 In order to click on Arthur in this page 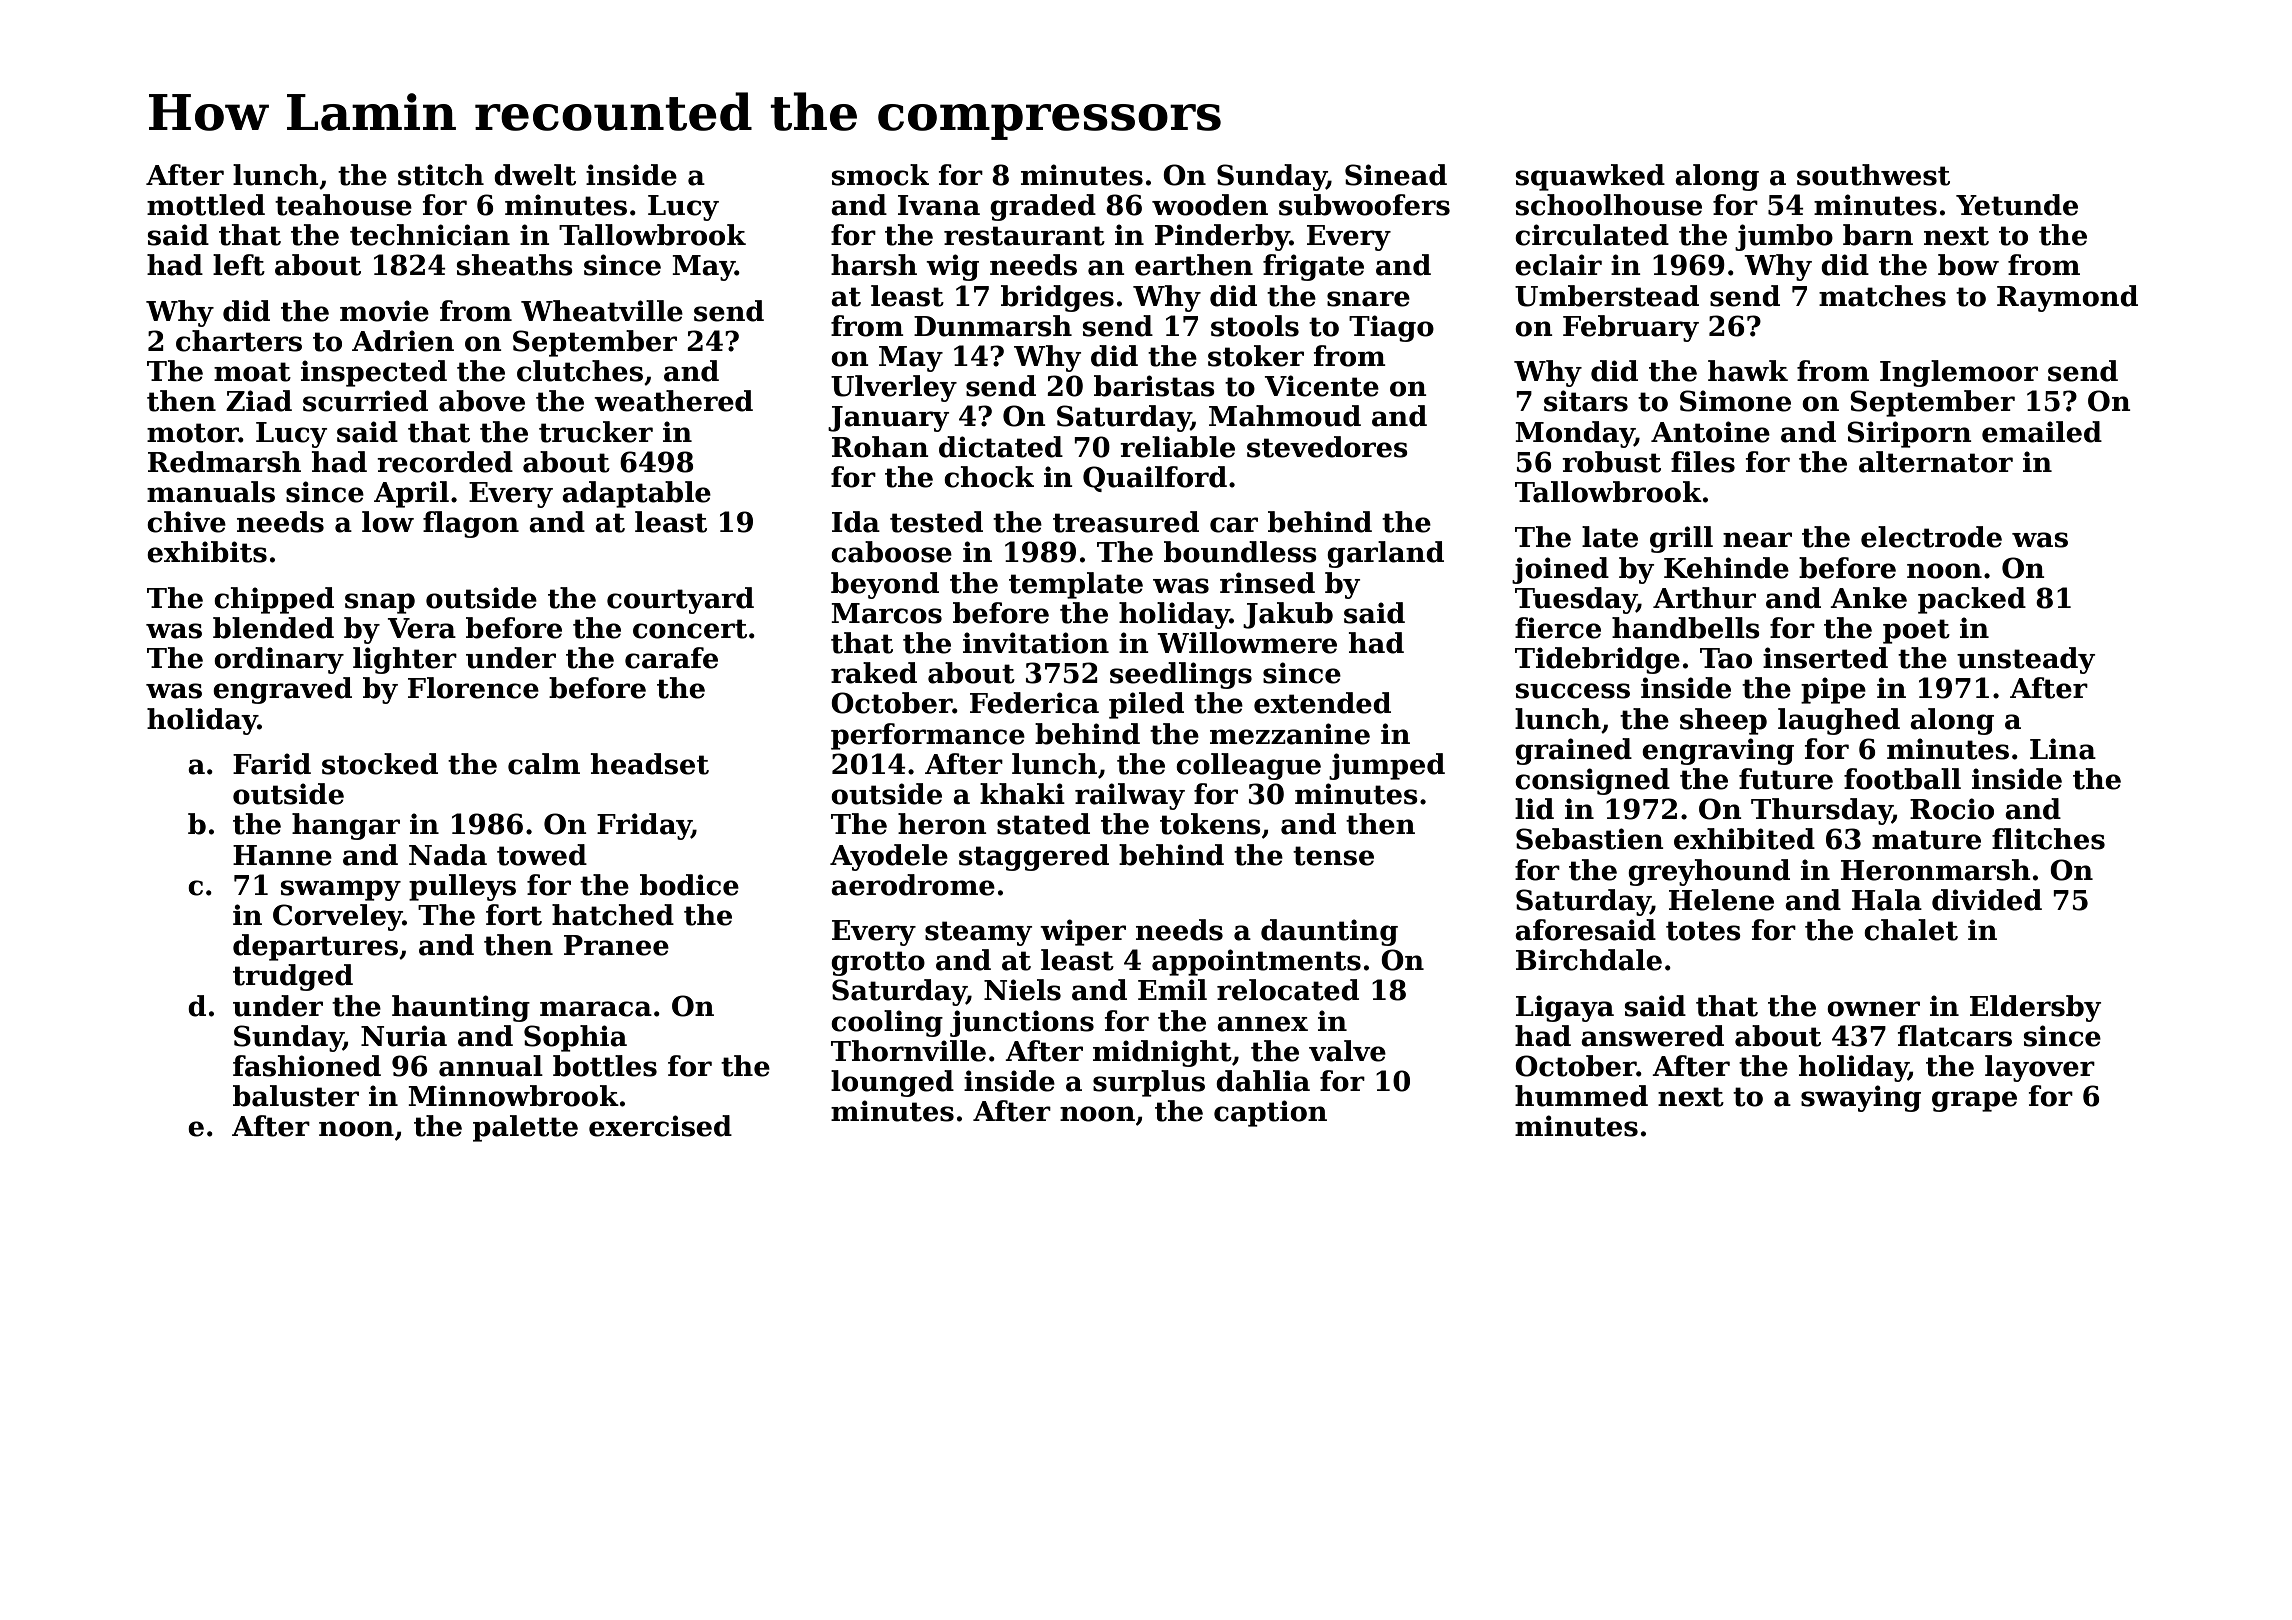, I will do `click(1704, 598)`.
